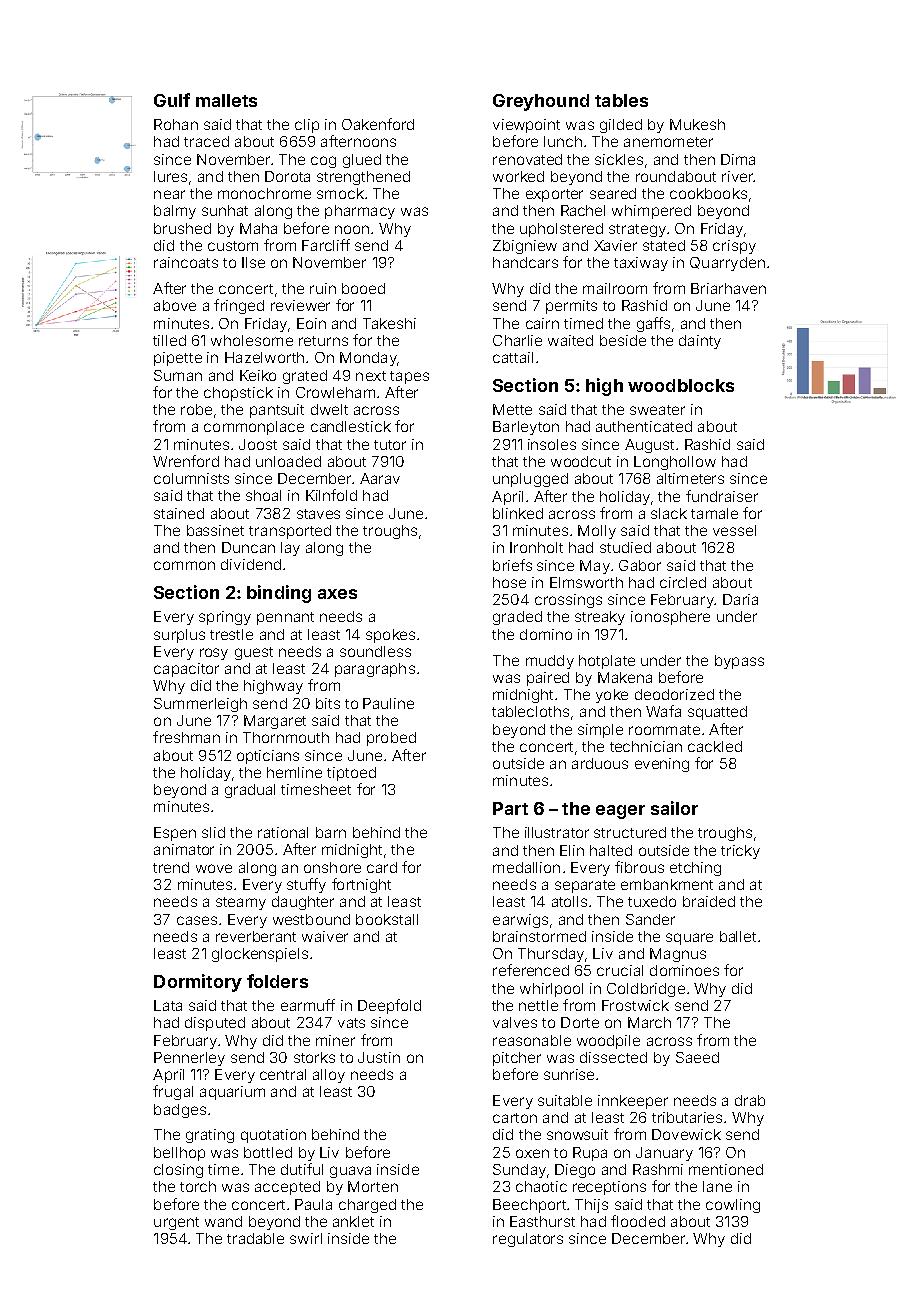 The width and height of the screenshot is (924, 1311). Describe the element at coordinates (178, 375) in the screenshot. I see `Suman` at that location.
